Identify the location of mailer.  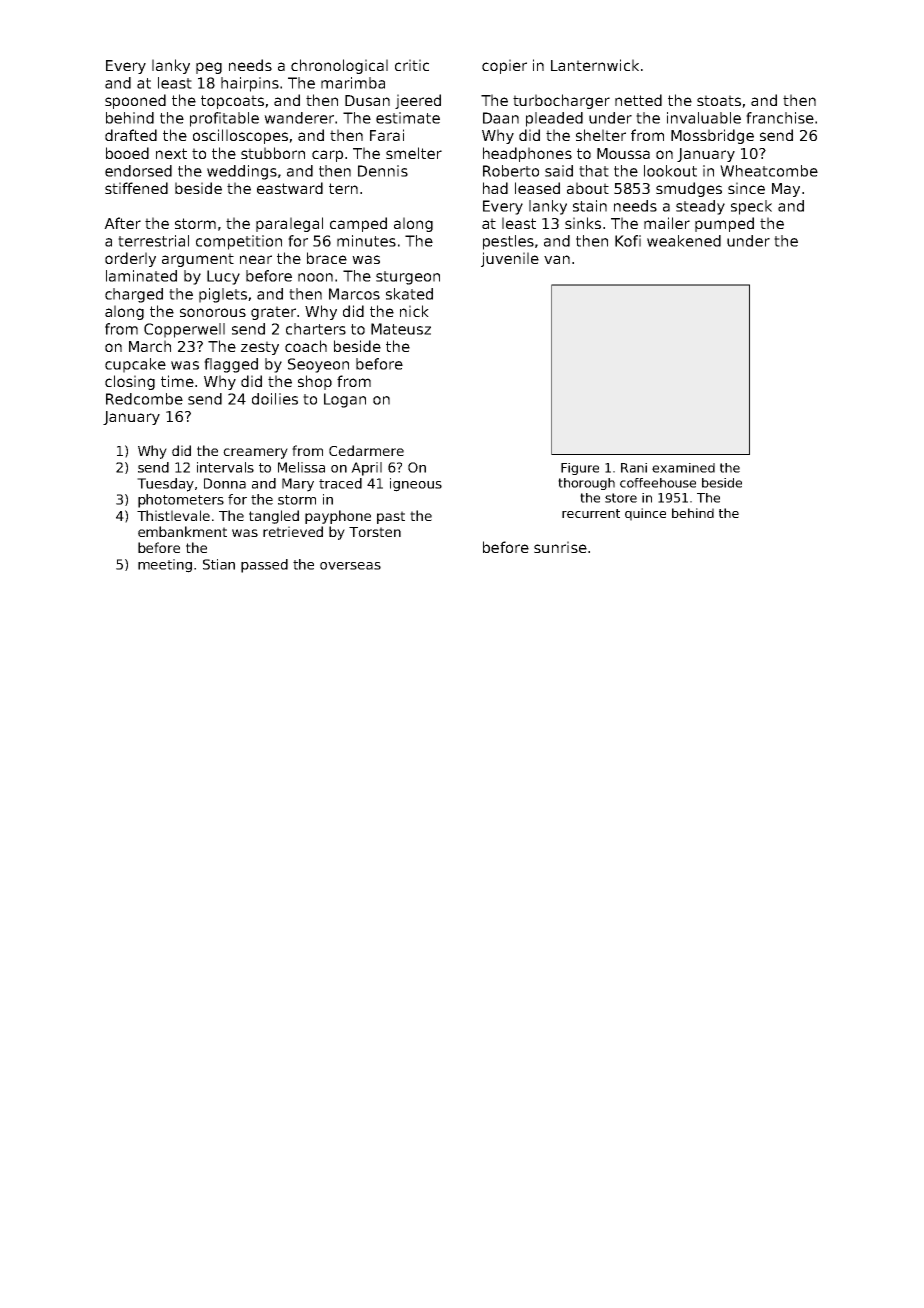
(667, 223).
